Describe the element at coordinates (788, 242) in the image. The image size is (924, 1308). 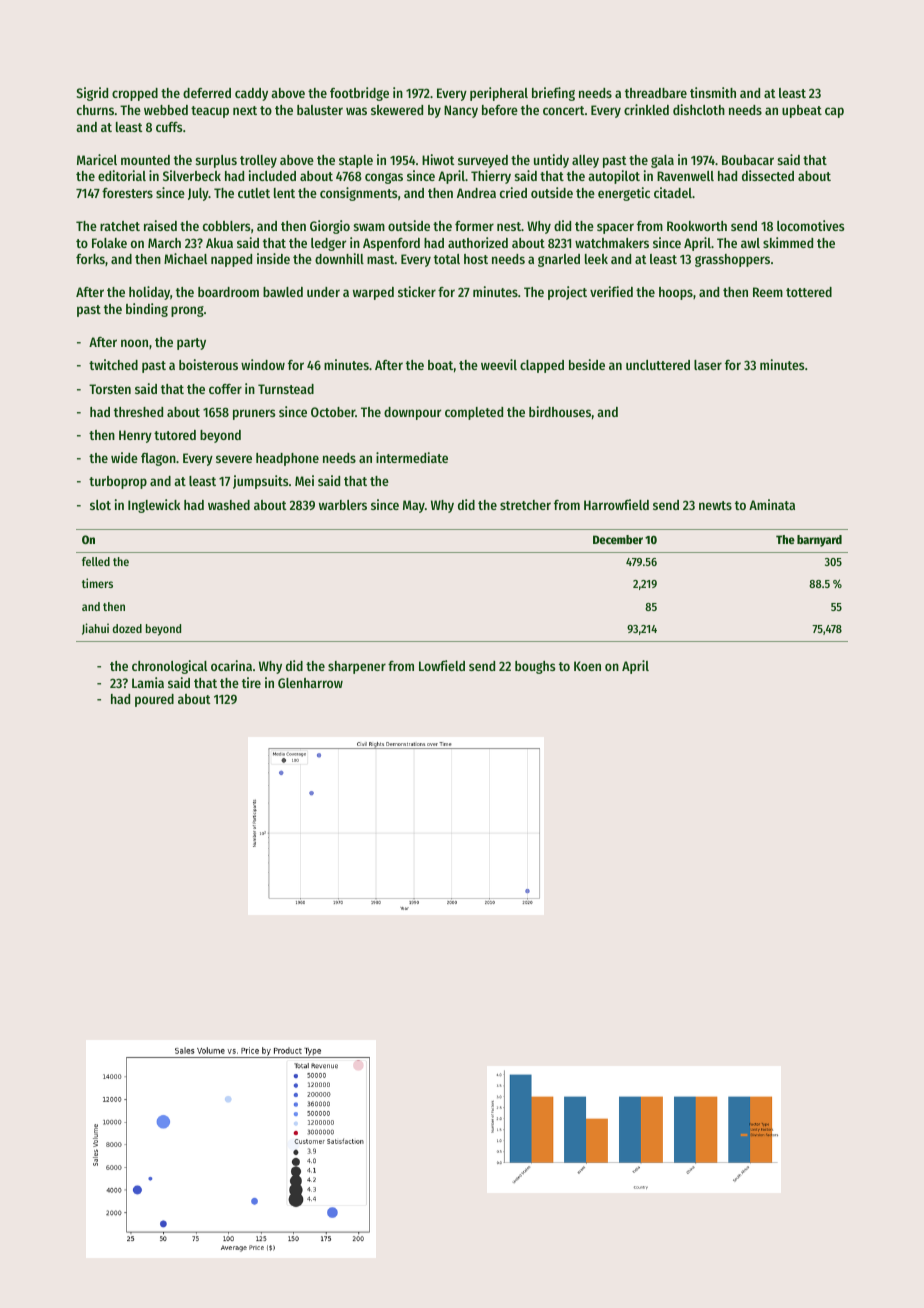
I see `skimmed` at that location.
